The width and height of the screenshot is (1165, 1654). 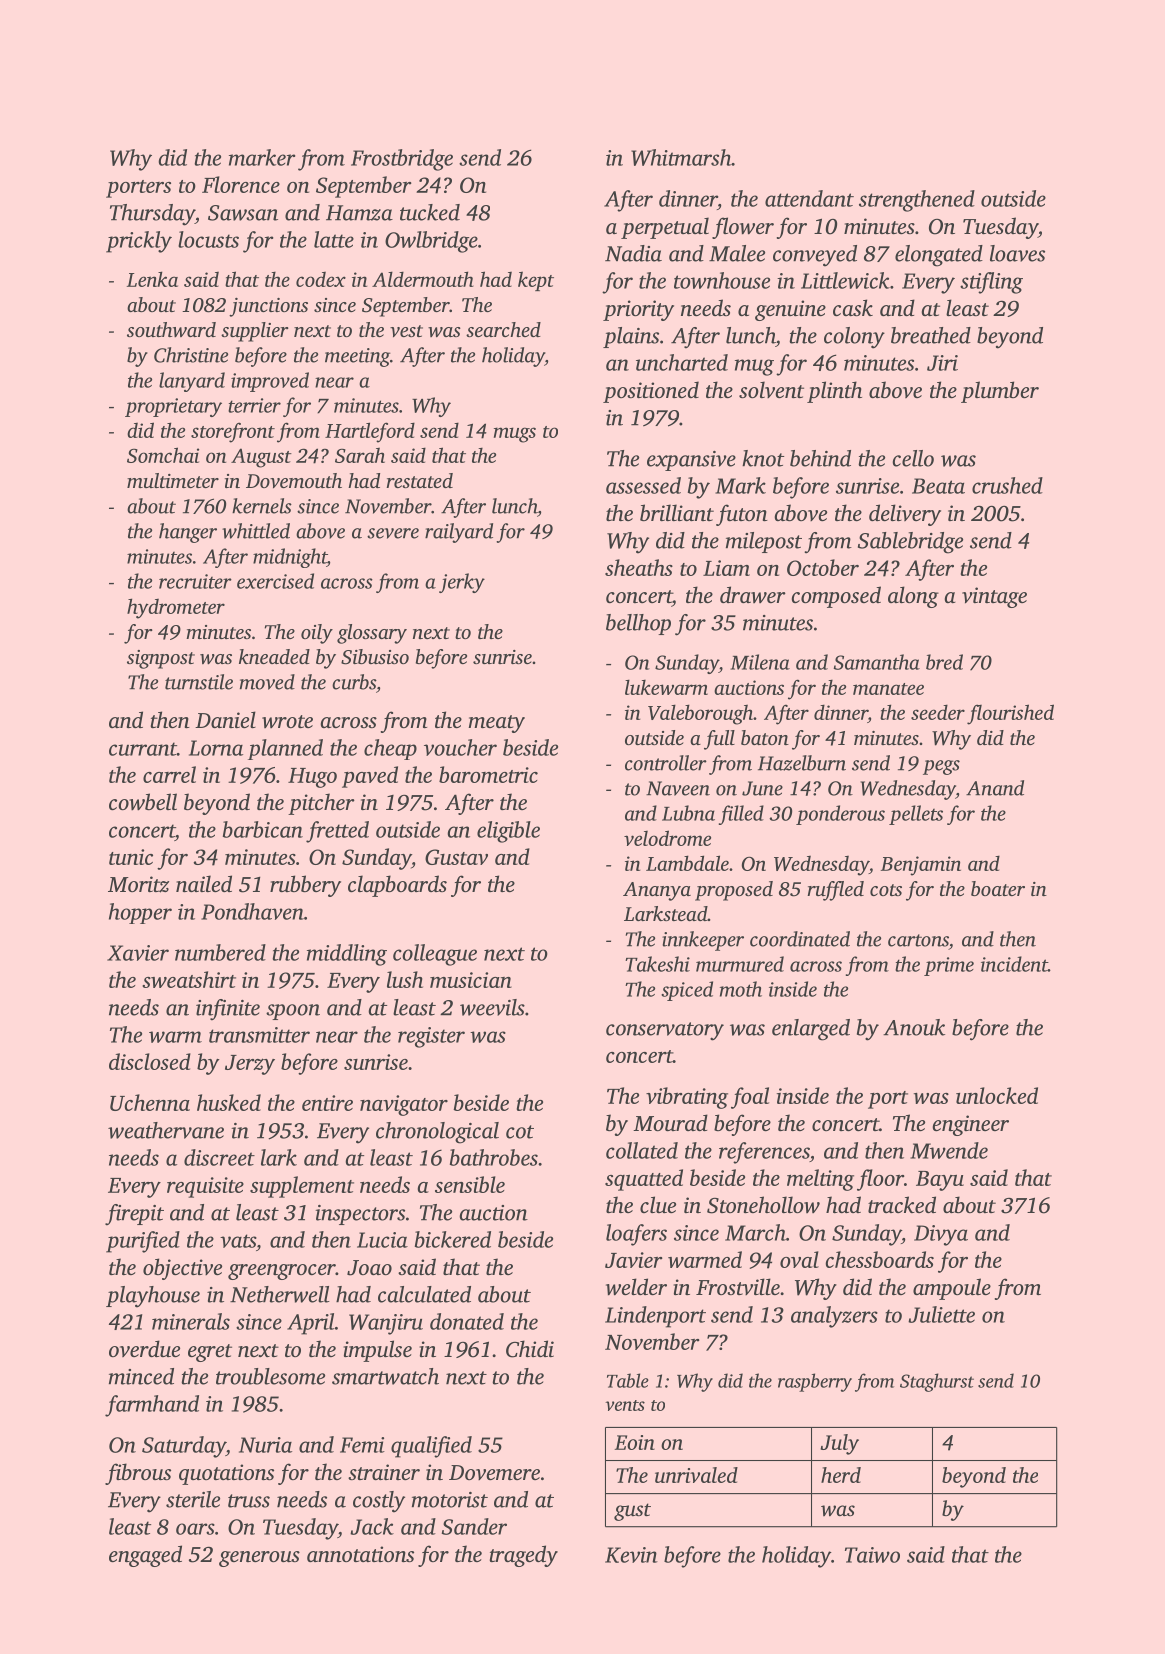 I want to click on bathrobes, so click(x=494, y=1157).
